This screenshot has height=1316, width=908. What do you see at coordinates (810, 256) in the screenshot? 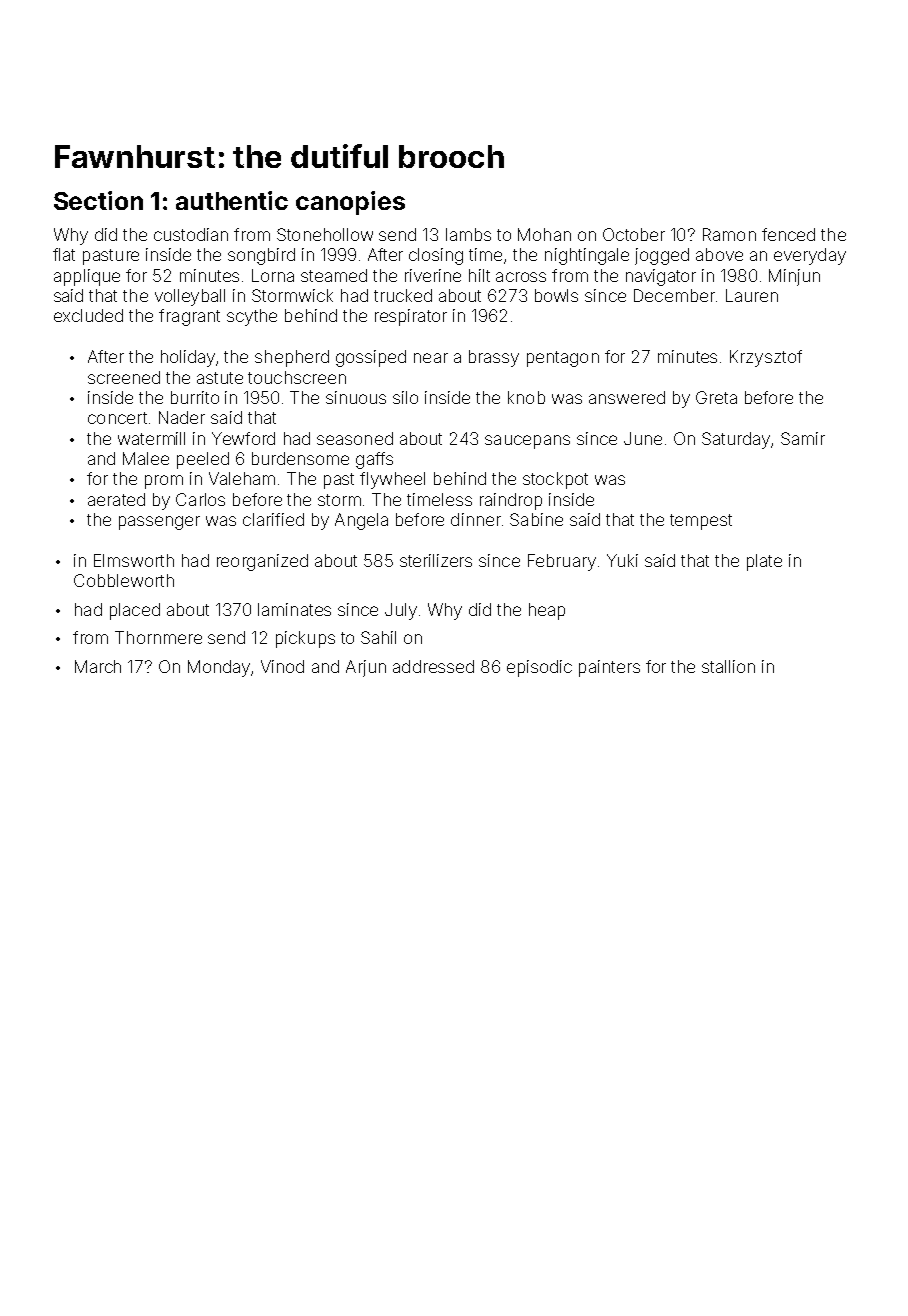
I see `everyday` at bounding box center [810, 256].
